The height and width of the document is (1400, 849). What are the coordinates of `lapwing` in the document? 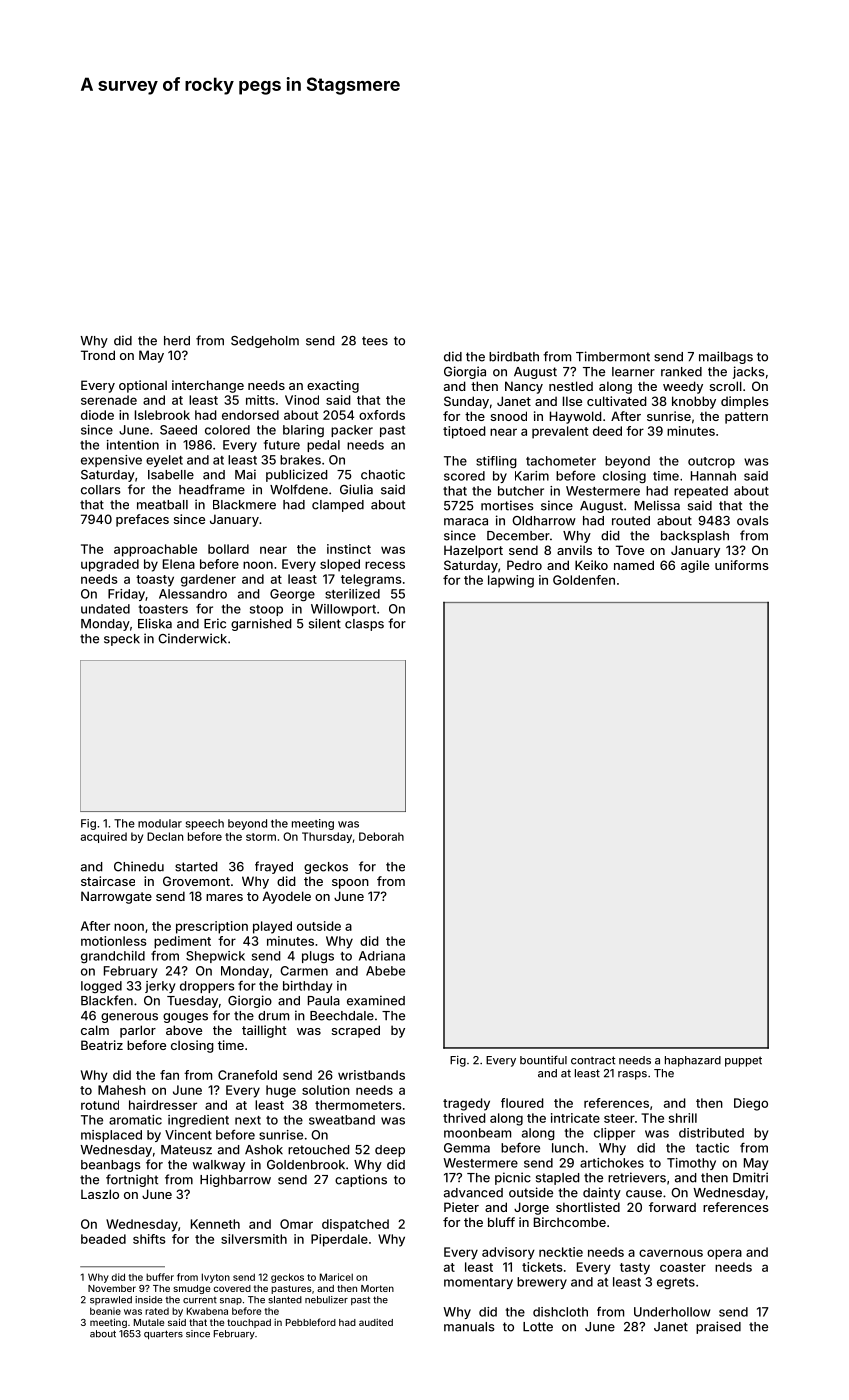 It's located at (511, 581).
